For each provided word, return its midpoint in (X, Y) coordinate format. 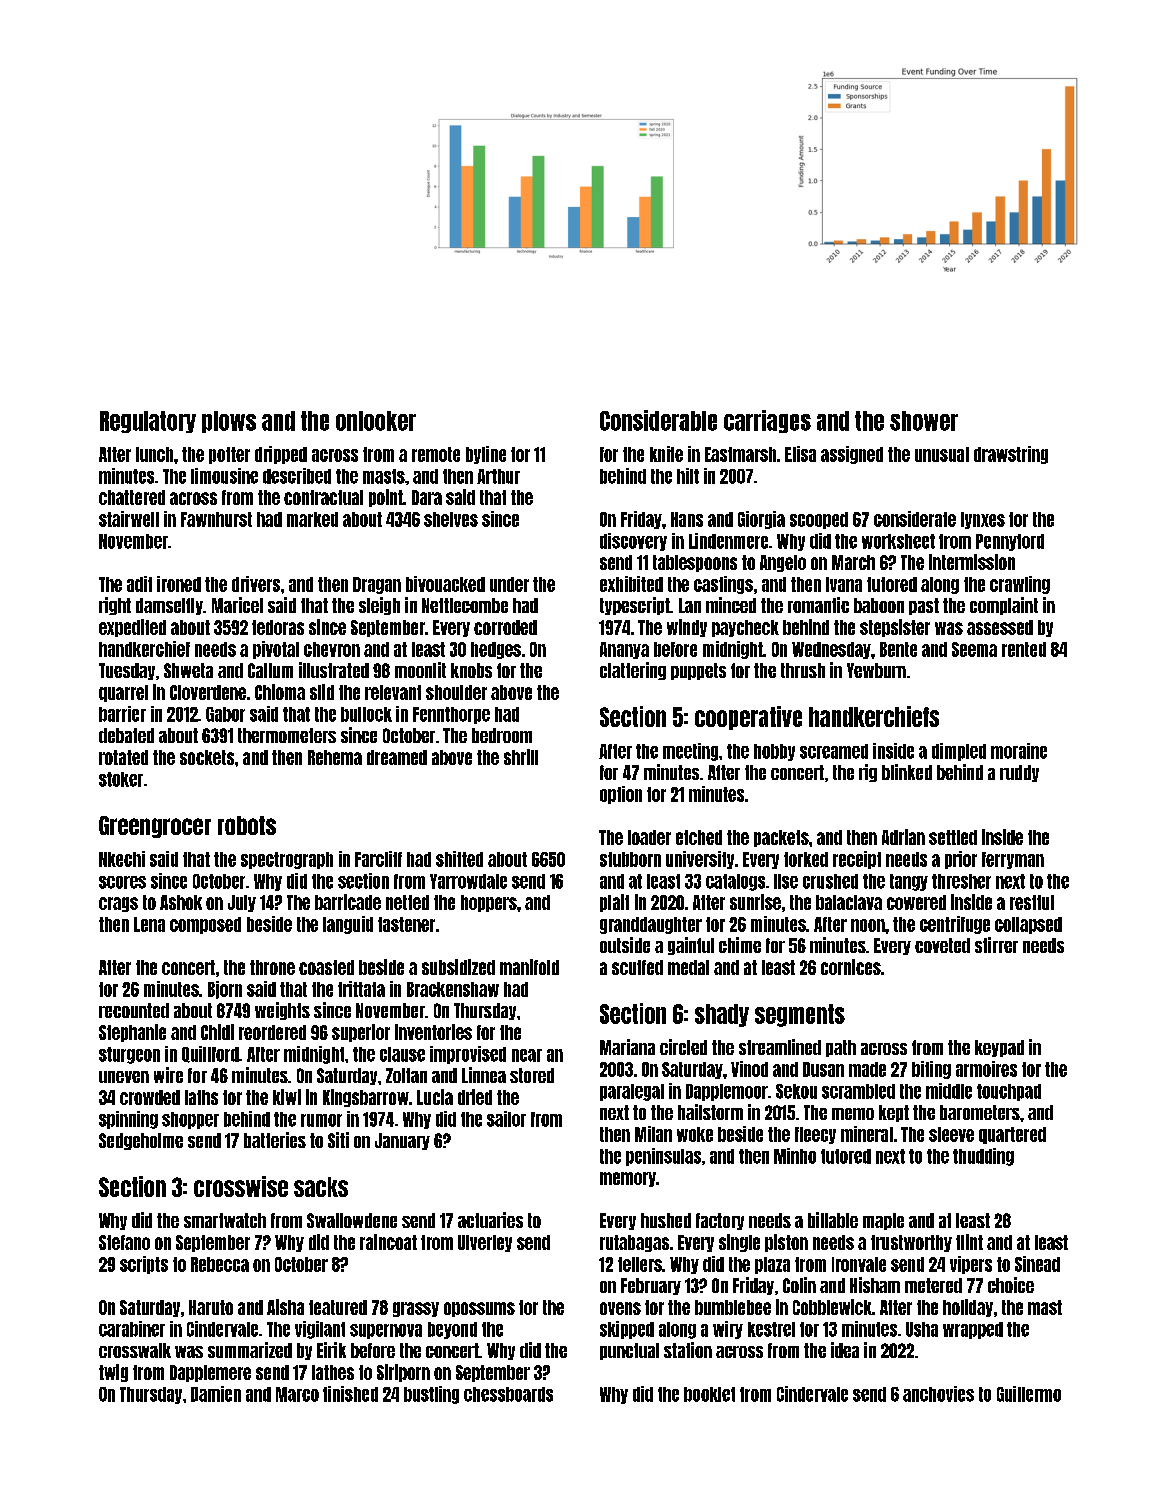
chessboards (508, 1394)
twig (113, 1373)
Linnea (484, 1075)
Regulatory (148, 422)
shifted (459, 859)
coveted (942, 945)
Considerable (658, 420)
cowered (916, 902)
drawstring (1011, 455)
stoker (121, 779)
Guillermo (1029, 1394)
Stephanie (132, 1033)
